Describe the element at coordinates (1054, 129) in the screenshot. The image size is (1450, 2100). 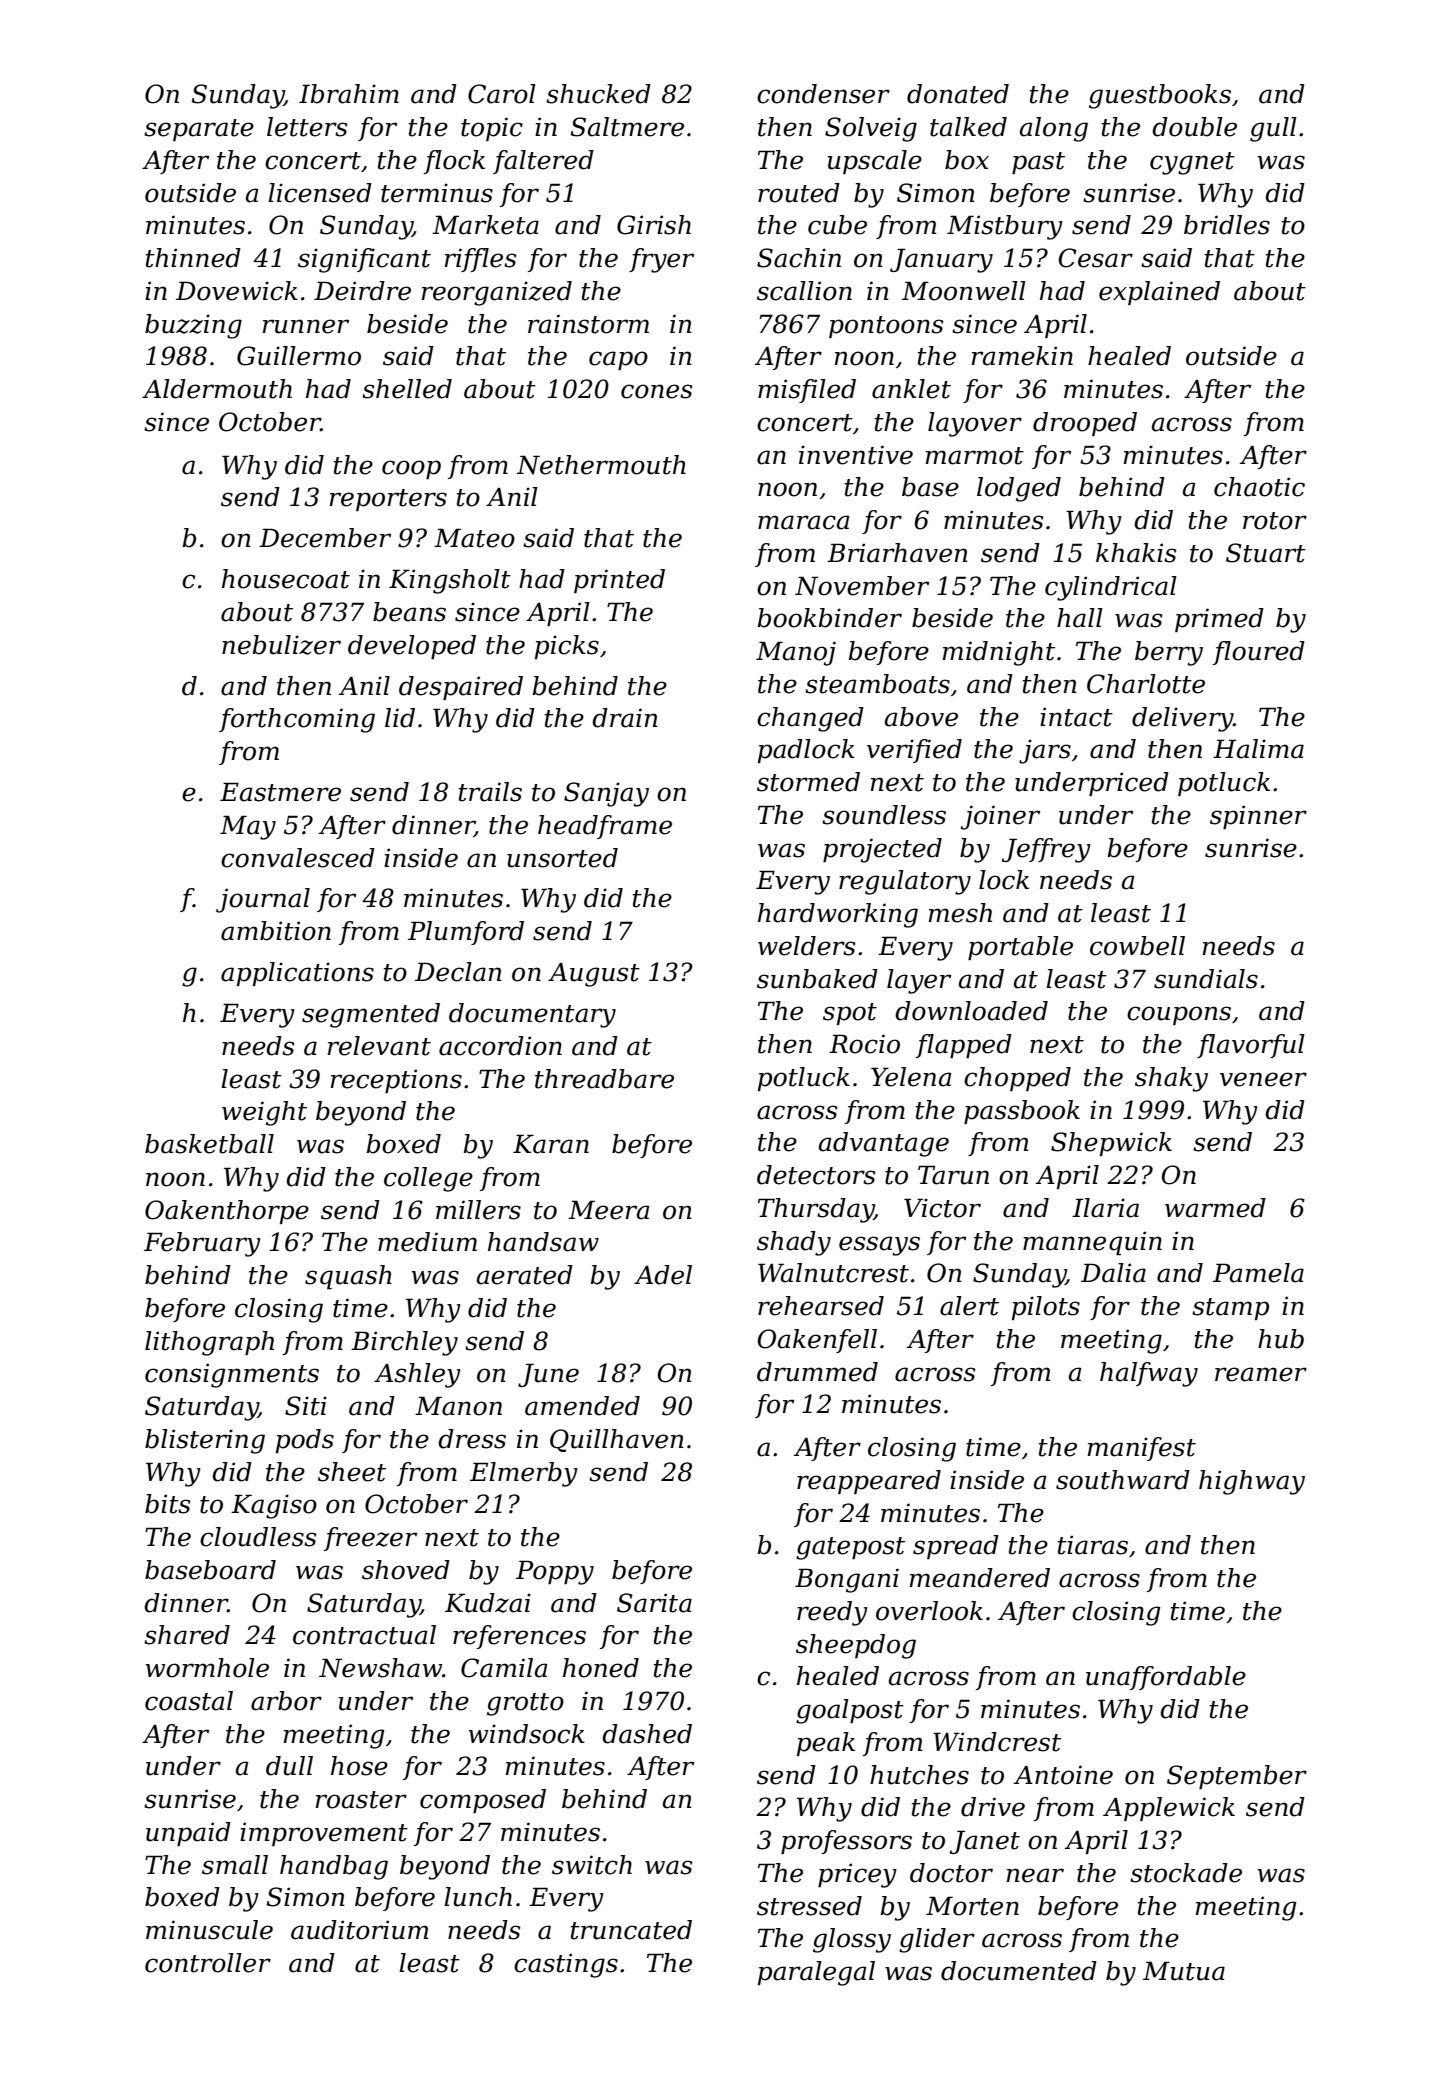
I see `along` at that location.
